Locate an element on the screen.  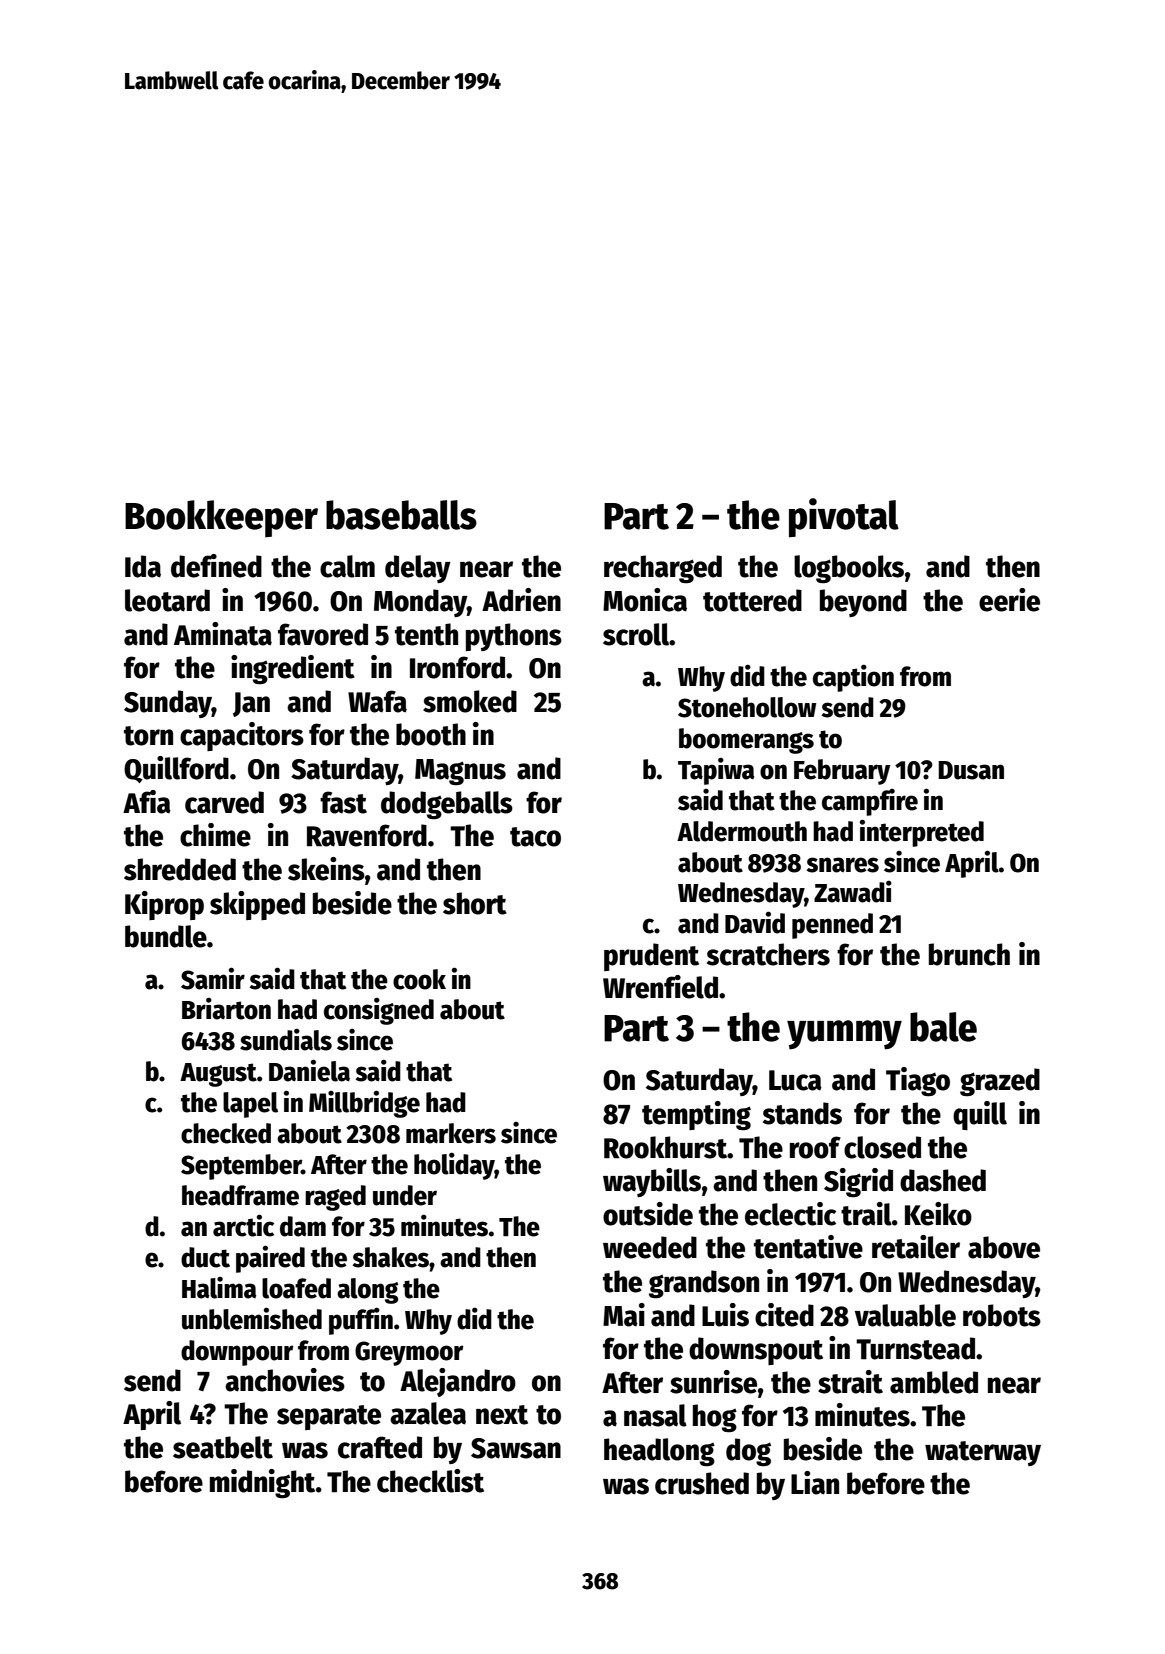
Dusan is located at coordinates (971, 770).
